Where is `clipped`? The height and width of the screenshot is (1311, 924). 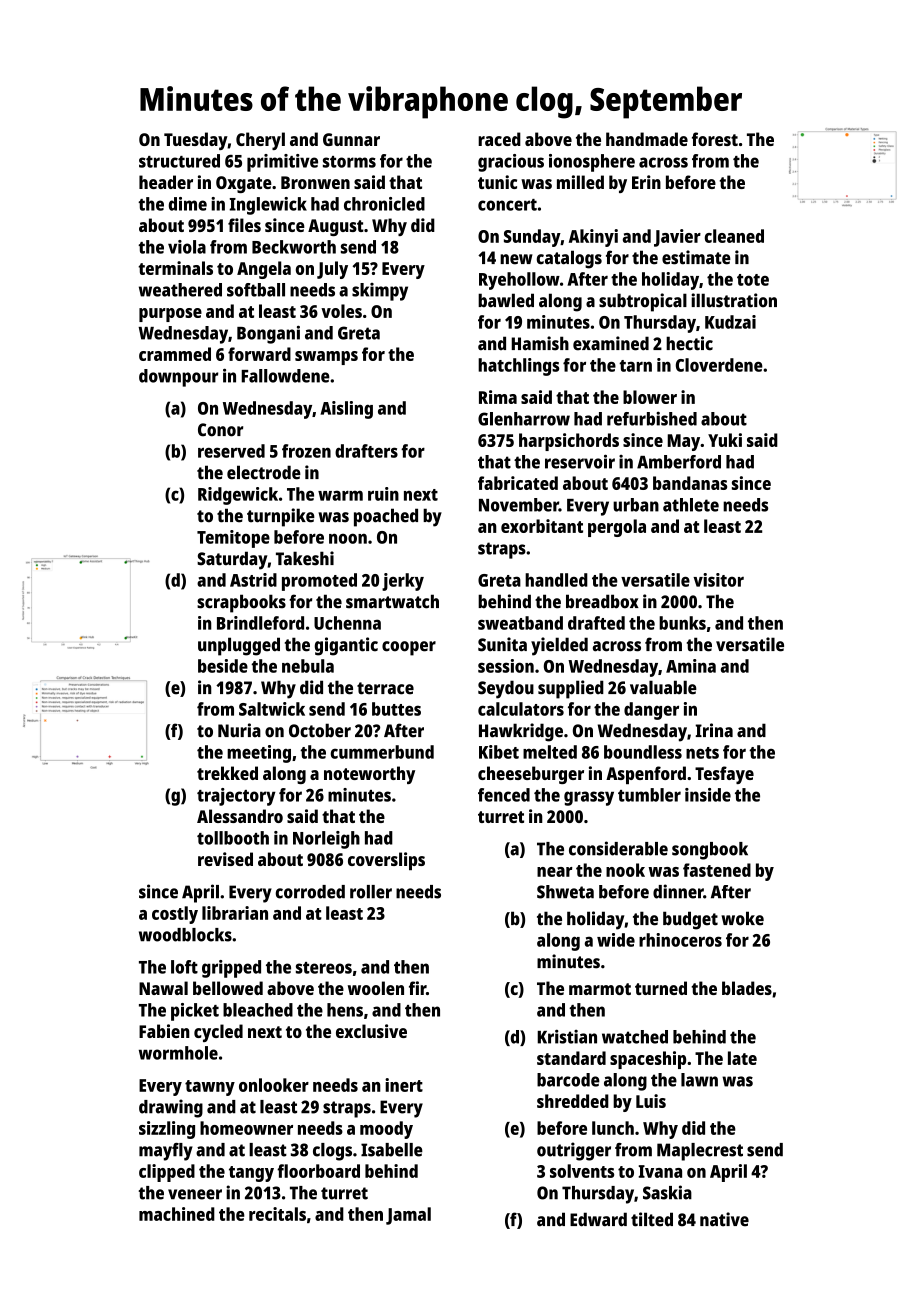 clipped is located at coordinates (167, 1173).
